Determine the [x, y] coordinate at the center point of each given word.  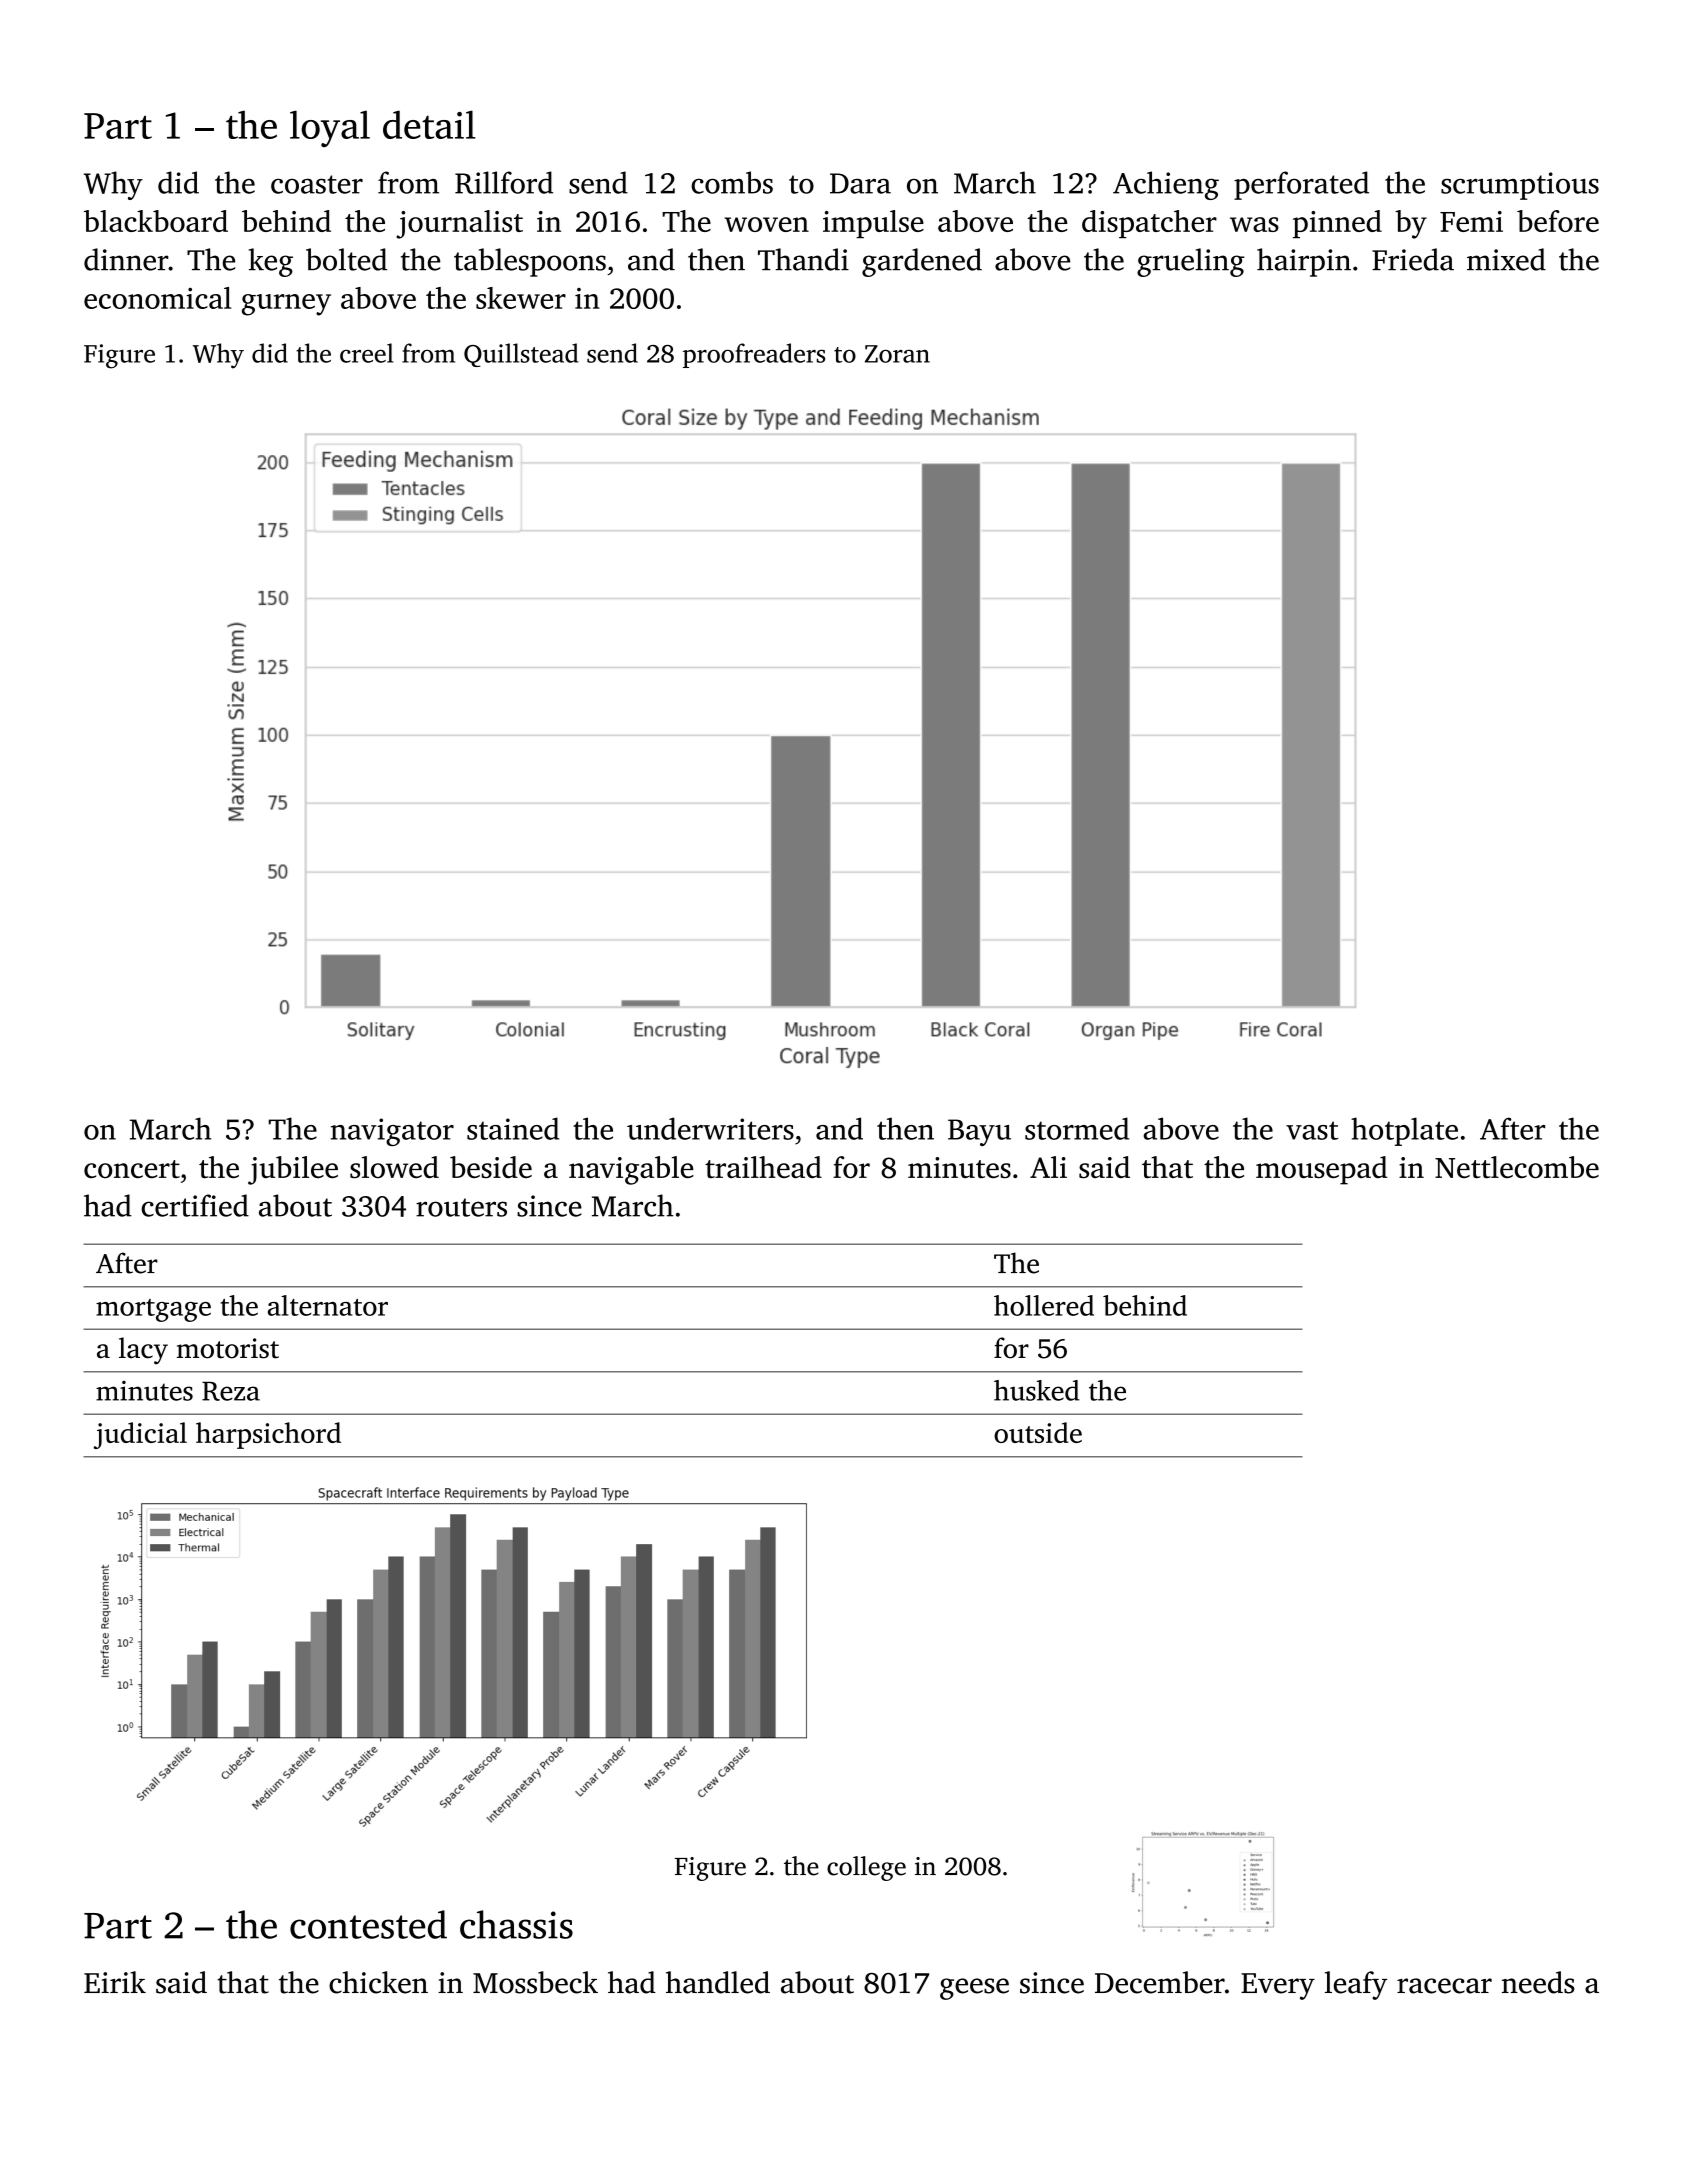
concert [132, 1169]
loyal [330, 128]
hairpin [1304, 262]
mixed [1506, 259]
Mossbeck [535, 1982]
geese [974, 1989]
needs [1538, 1982]
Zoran [897, 354]
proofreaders [754, 355]
